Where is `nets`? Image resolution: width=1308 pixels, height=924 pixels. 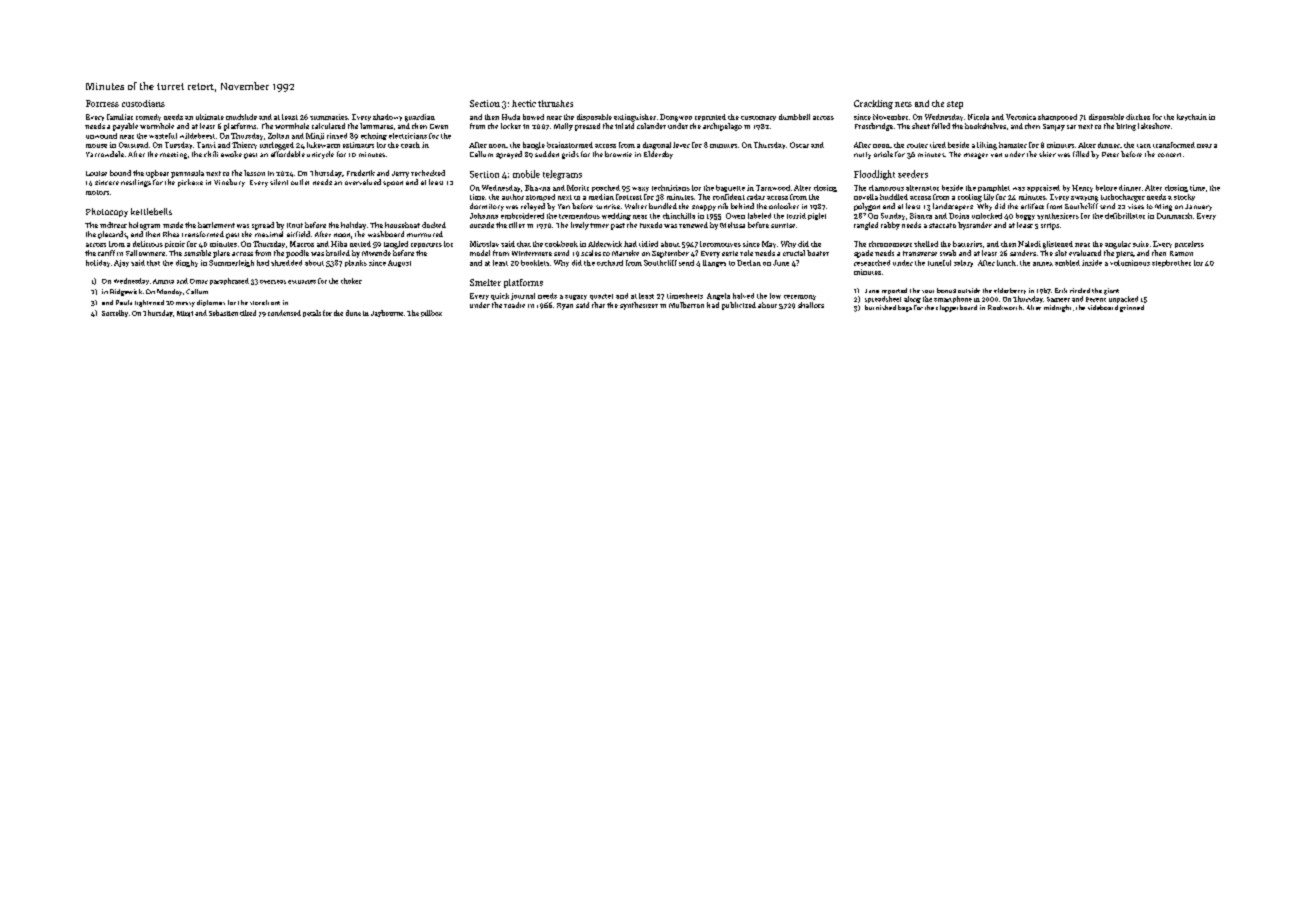 nets is located at coordinates (903, 104).
